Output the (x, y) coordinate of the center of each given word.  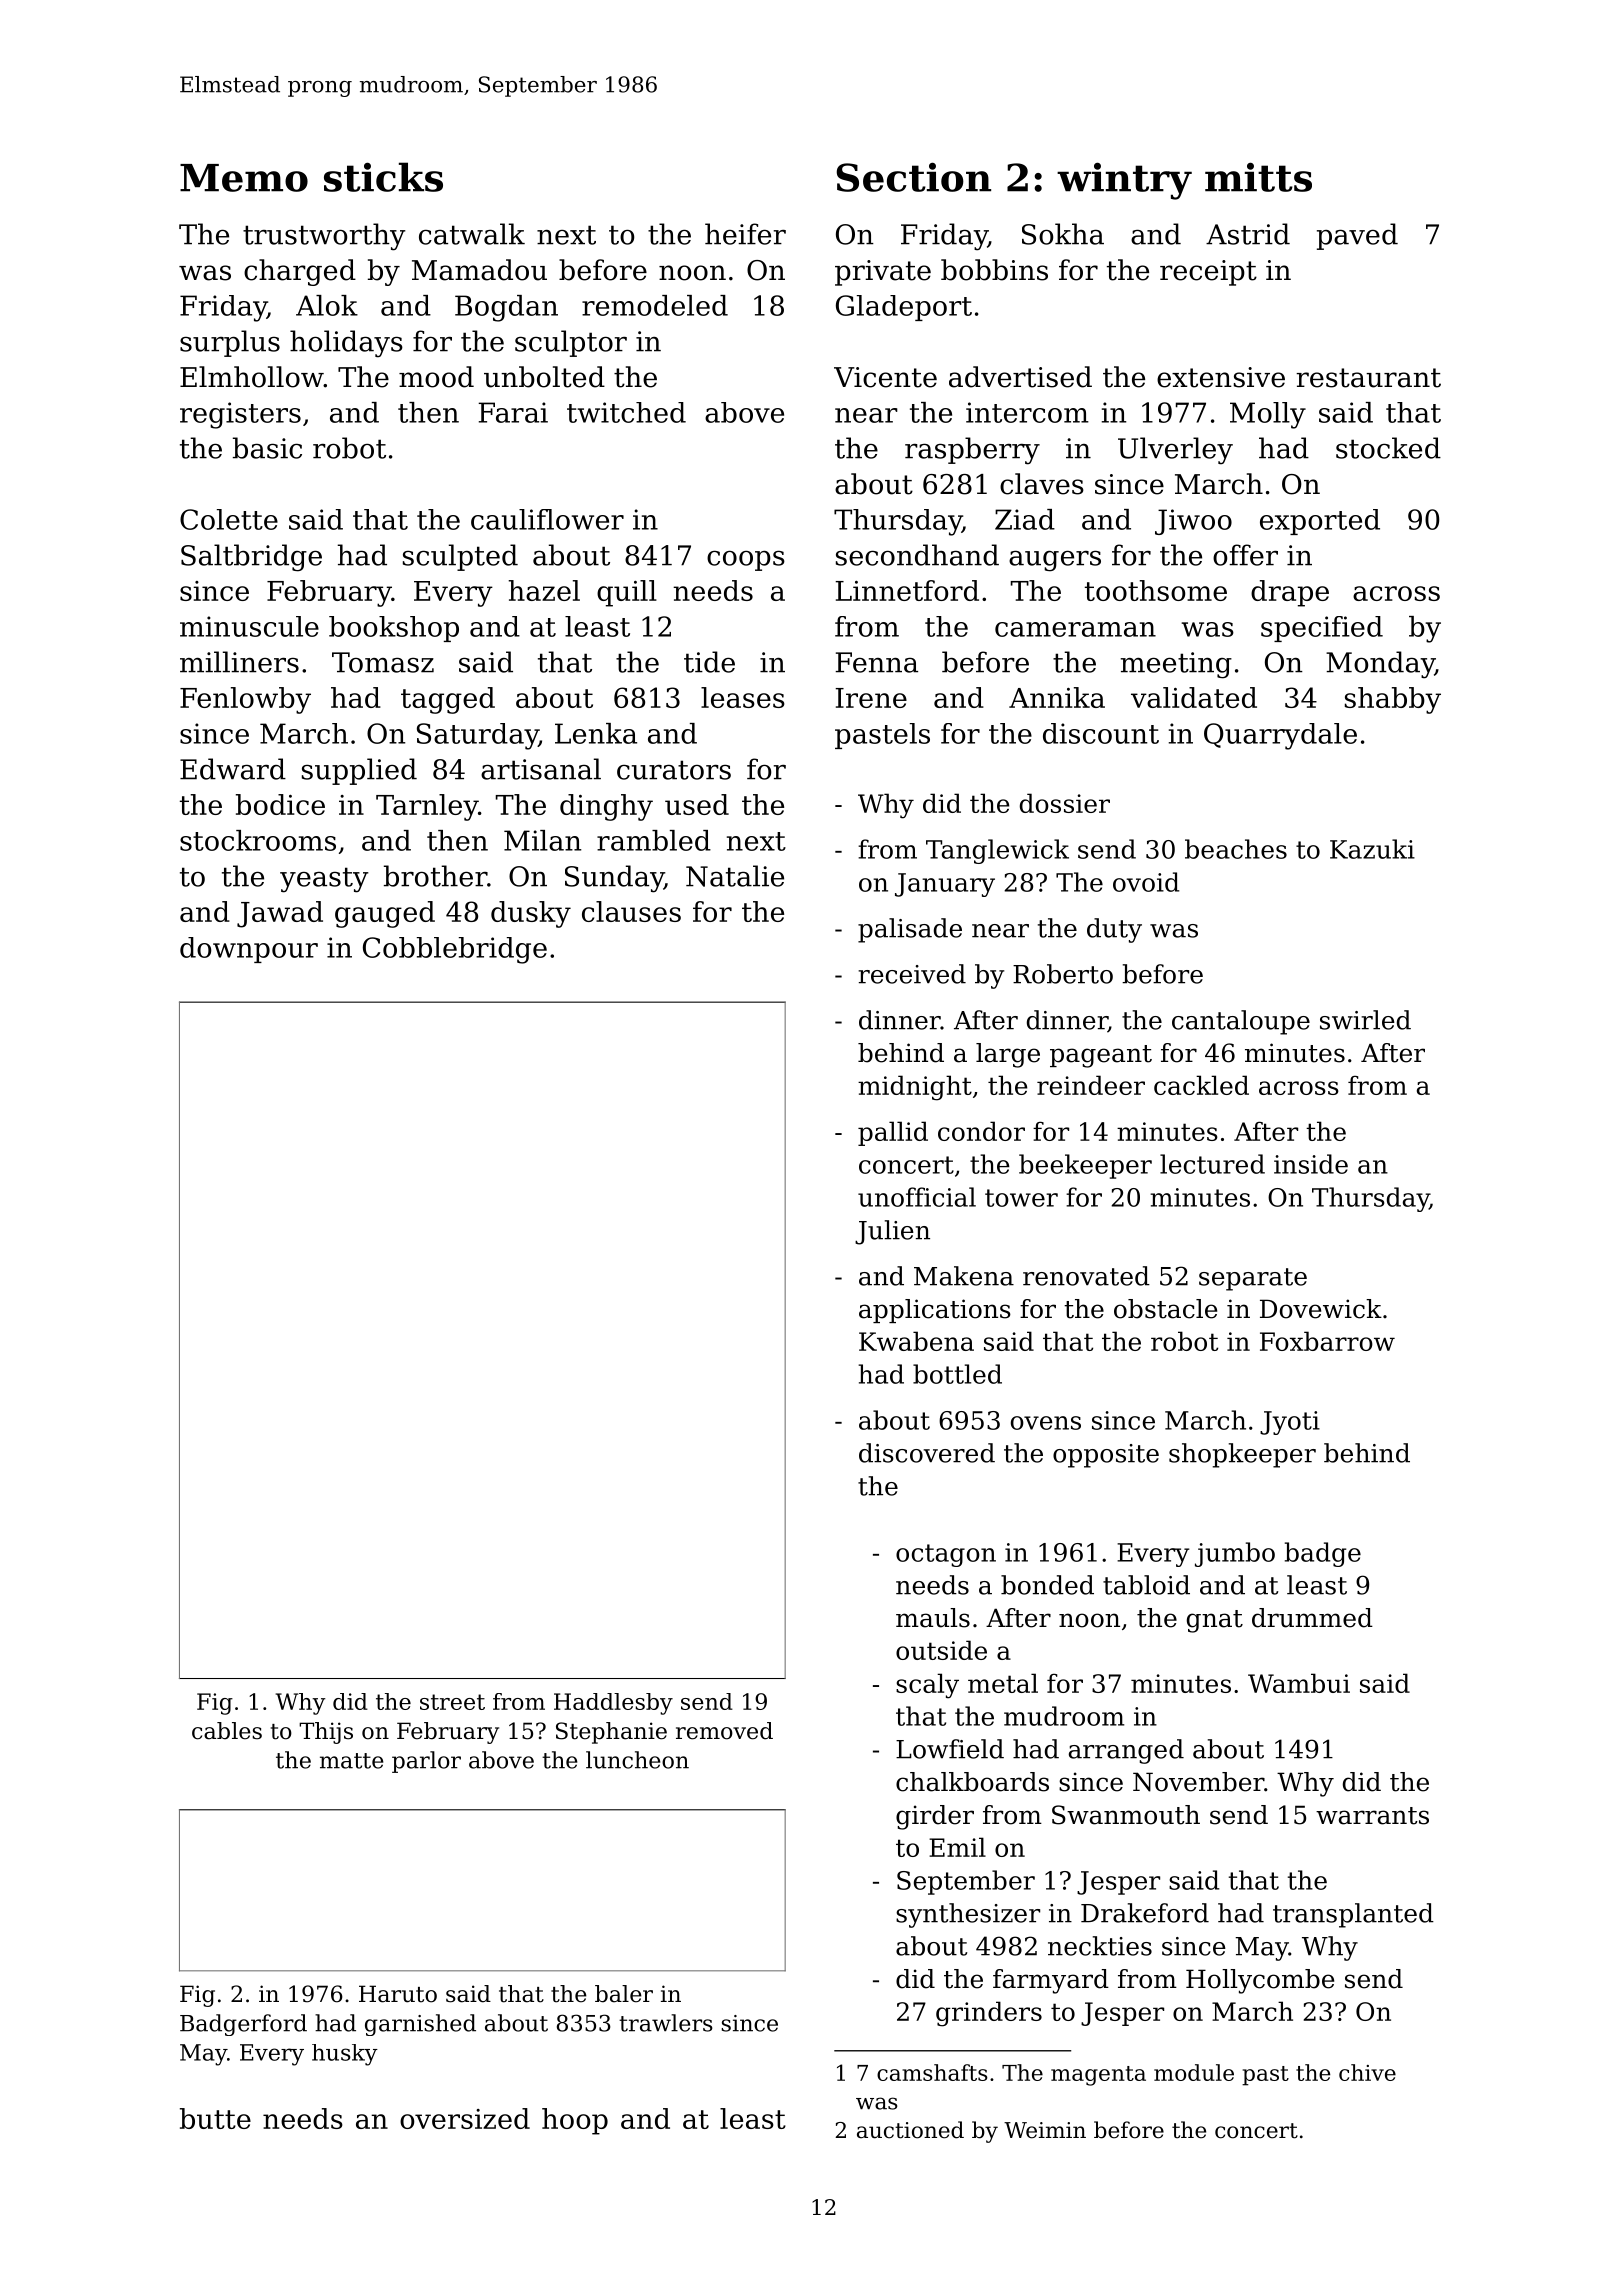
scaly (927, 1686)
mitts (1258, 177)
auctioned (910, 2130)
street (452, 1702)
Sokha (1063, 234)
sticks (383, 177)
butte (215, 2118)
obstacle (1165, 1309)
